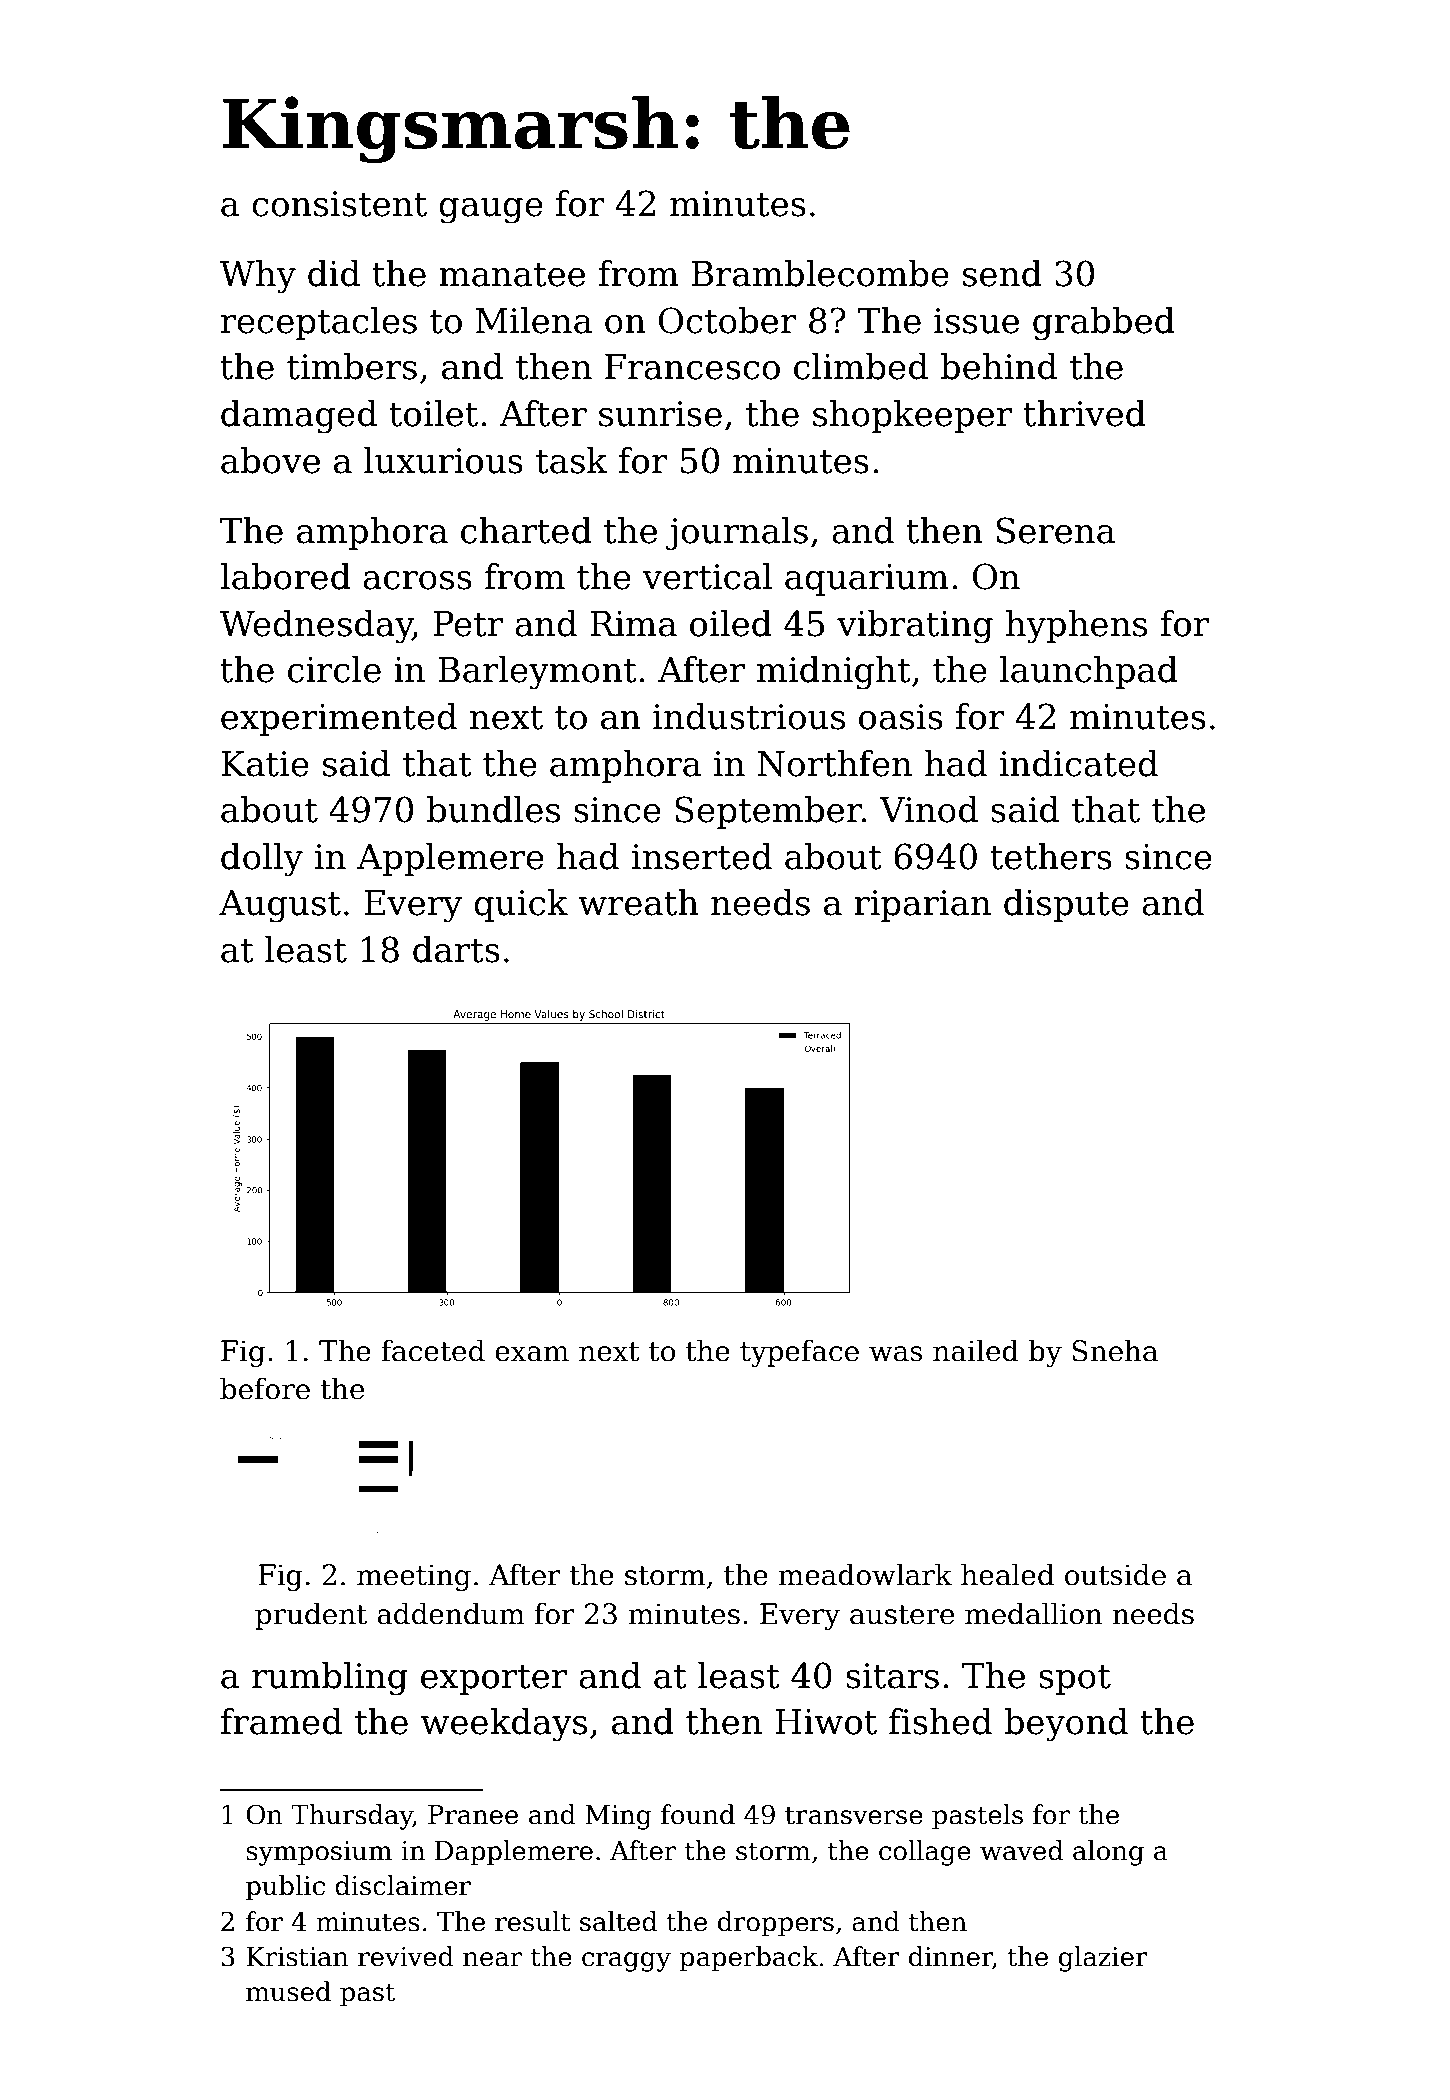 This screenshot has width=1450, height=2100. I want to click on Serena, so click(1056, 530).
